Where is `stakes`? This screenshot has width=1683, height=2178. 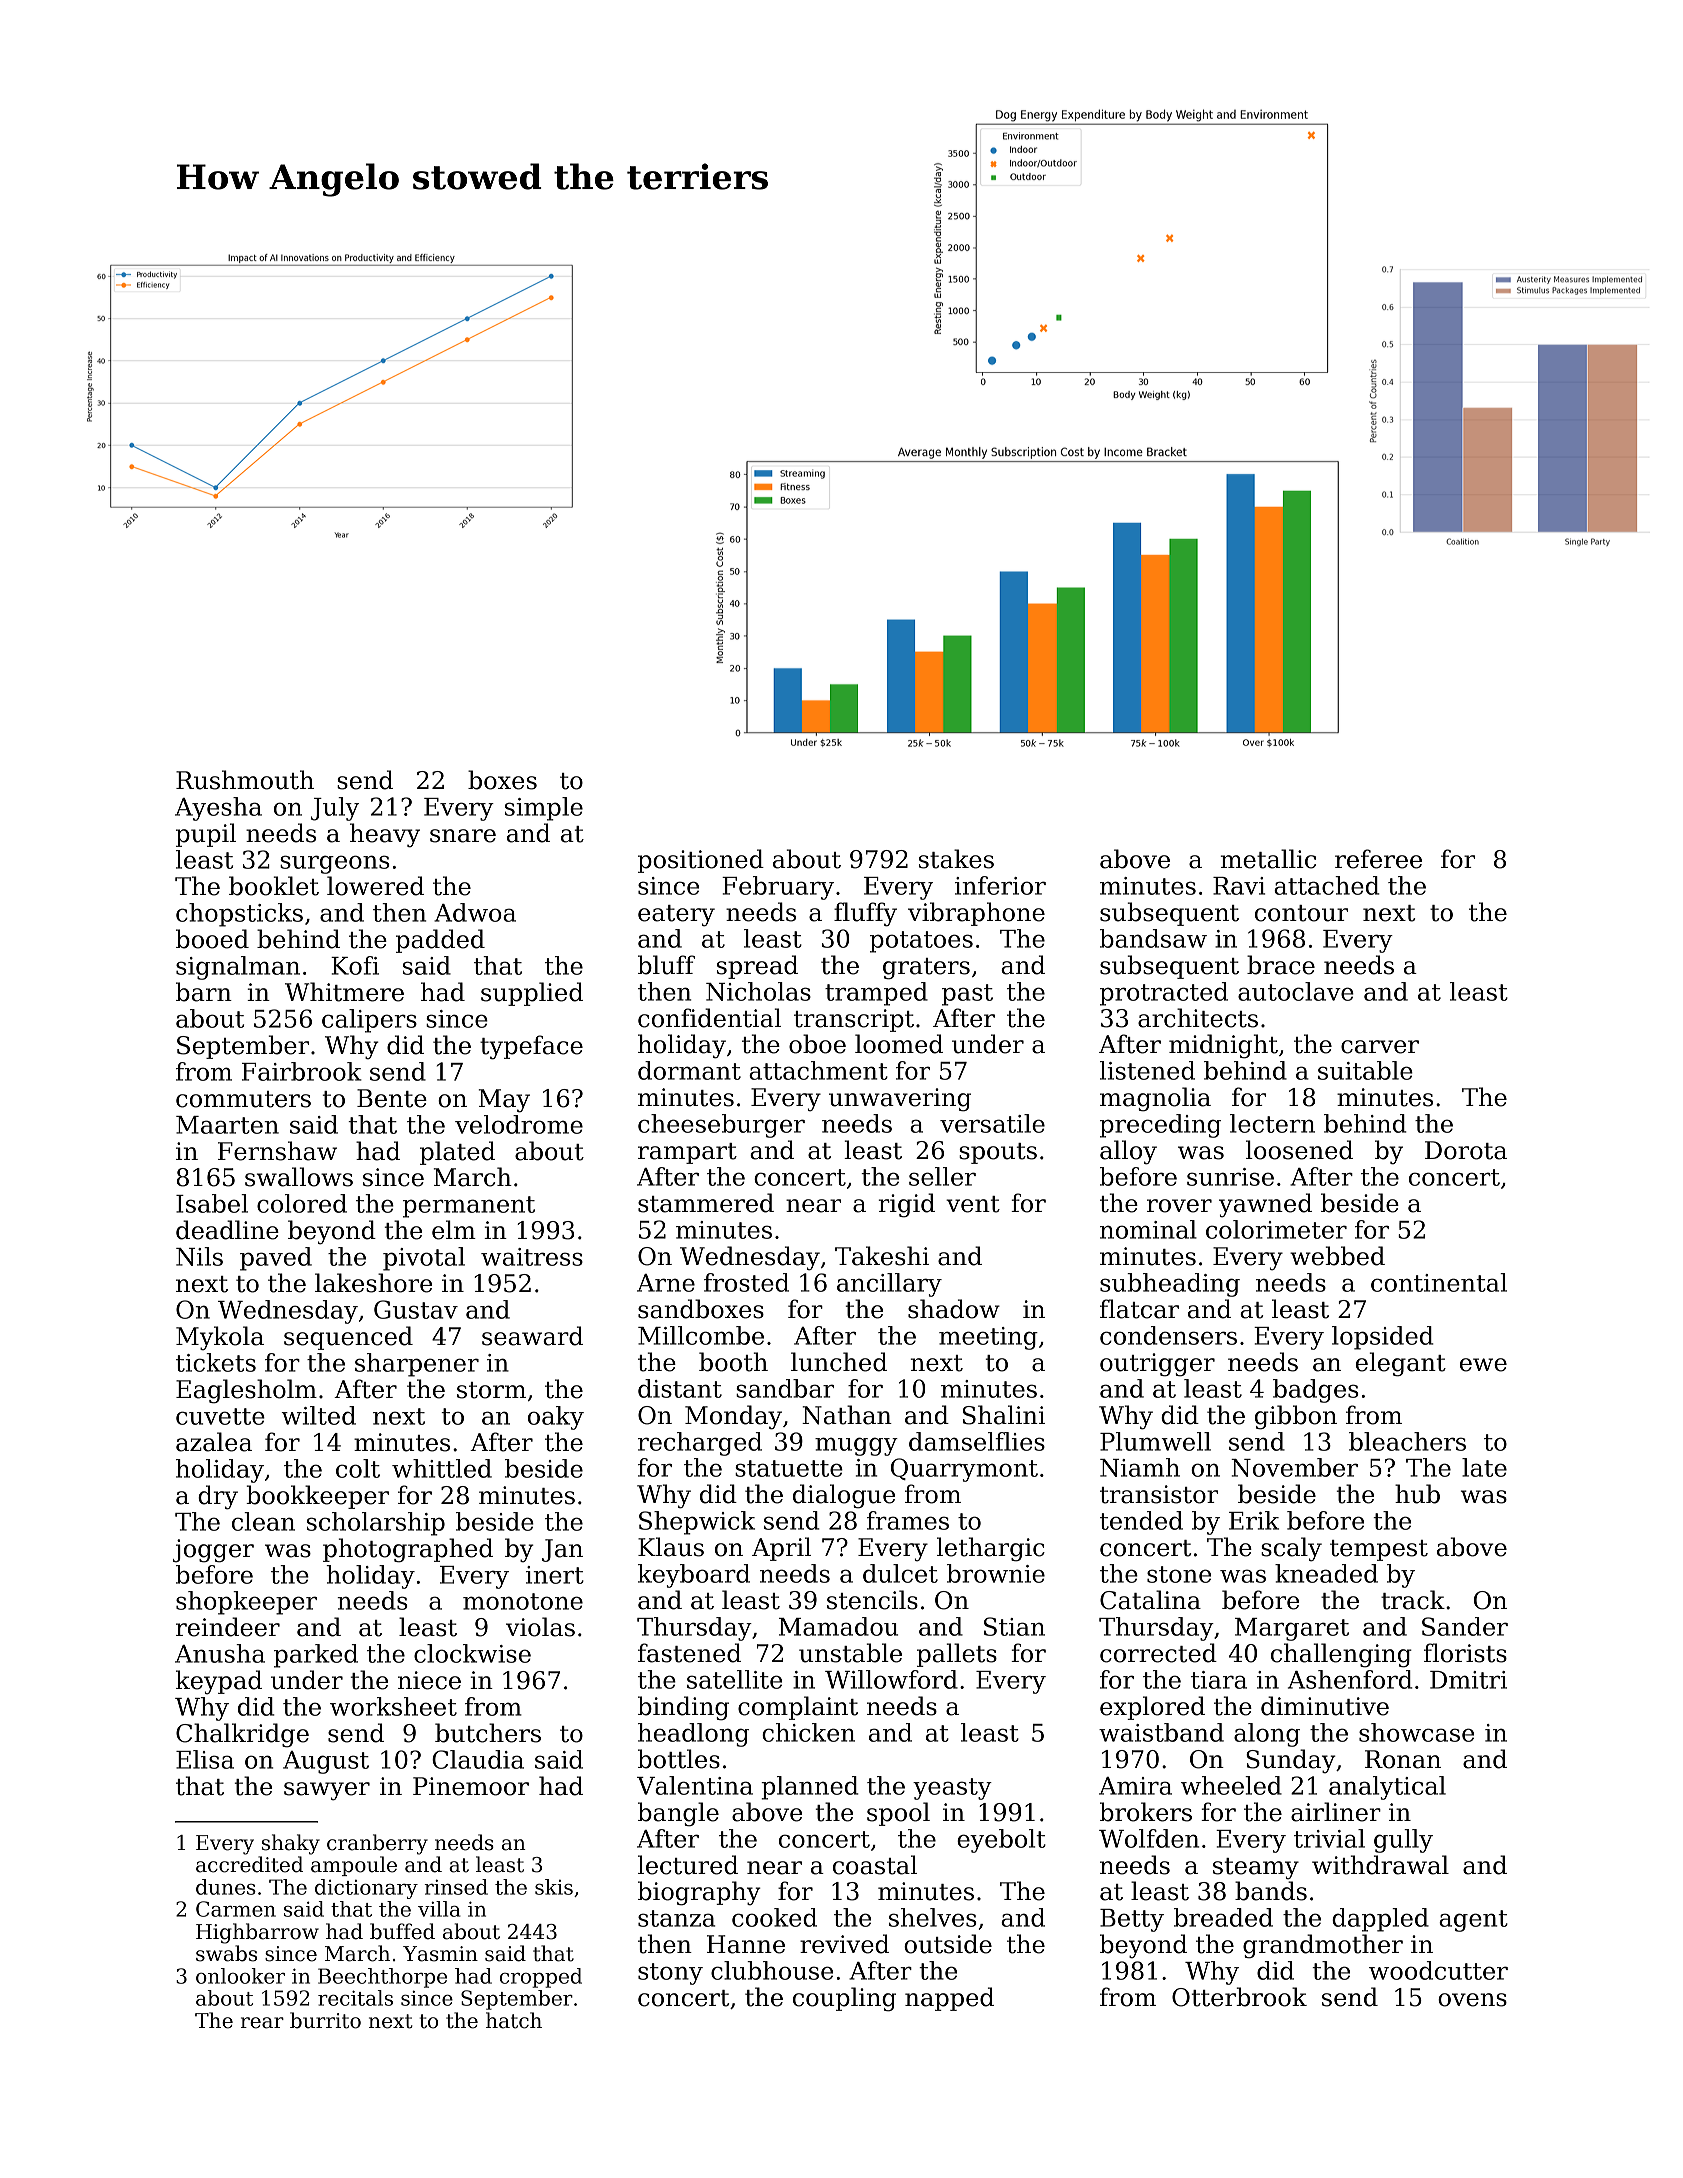
stakes is located at coordinates (956, 859).
